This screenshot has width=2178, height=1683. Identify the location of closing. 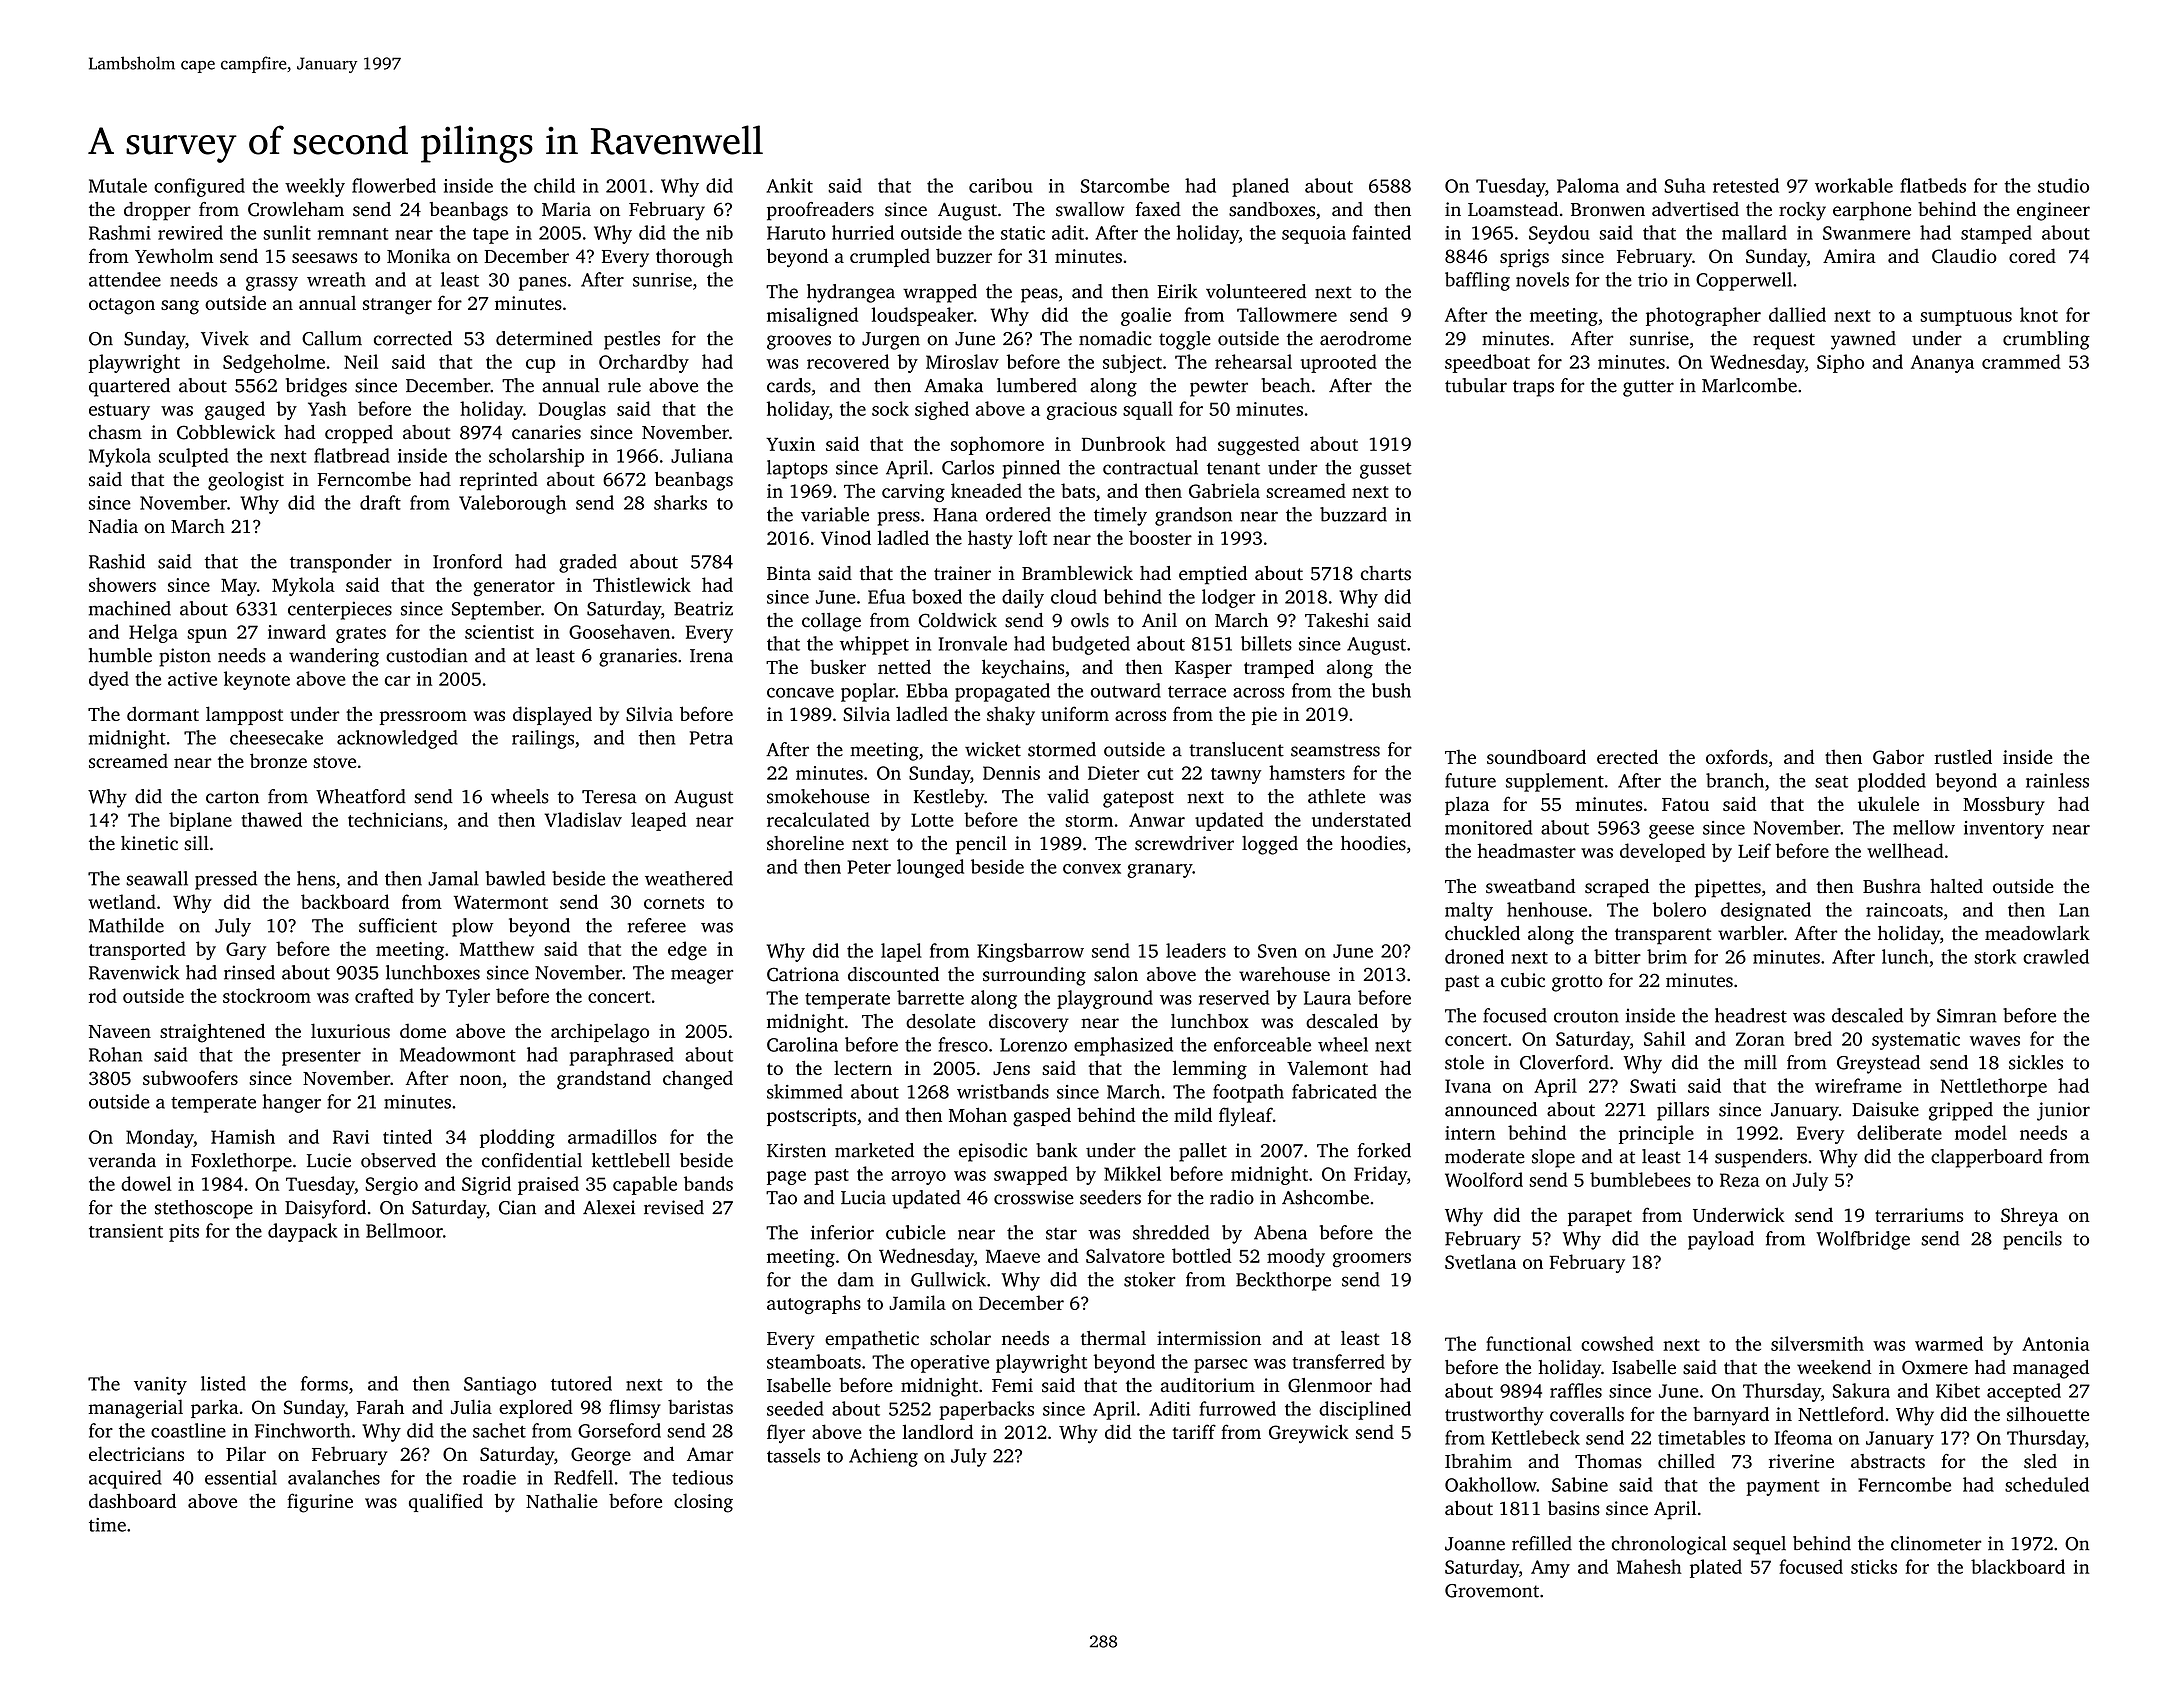
(703, 1503).
